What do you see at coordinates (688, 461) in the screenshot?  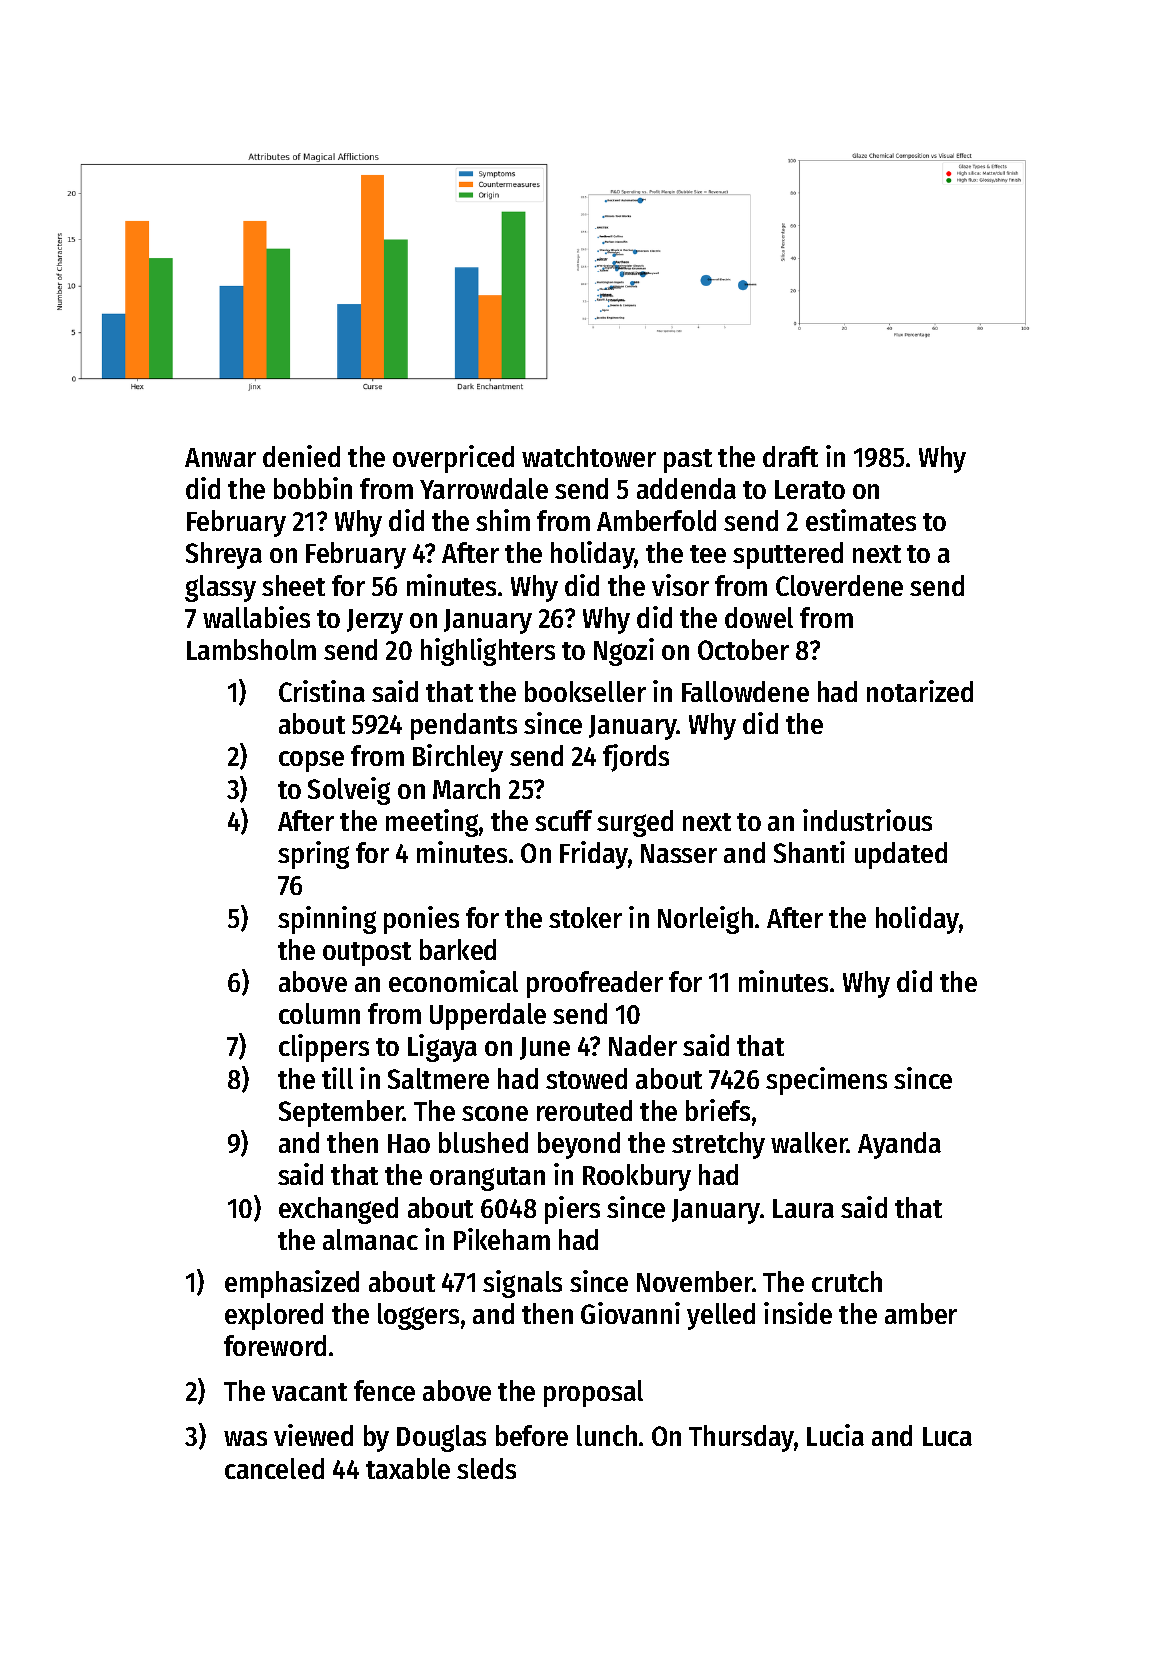 I see `past` at bounding box center [688, 461].
